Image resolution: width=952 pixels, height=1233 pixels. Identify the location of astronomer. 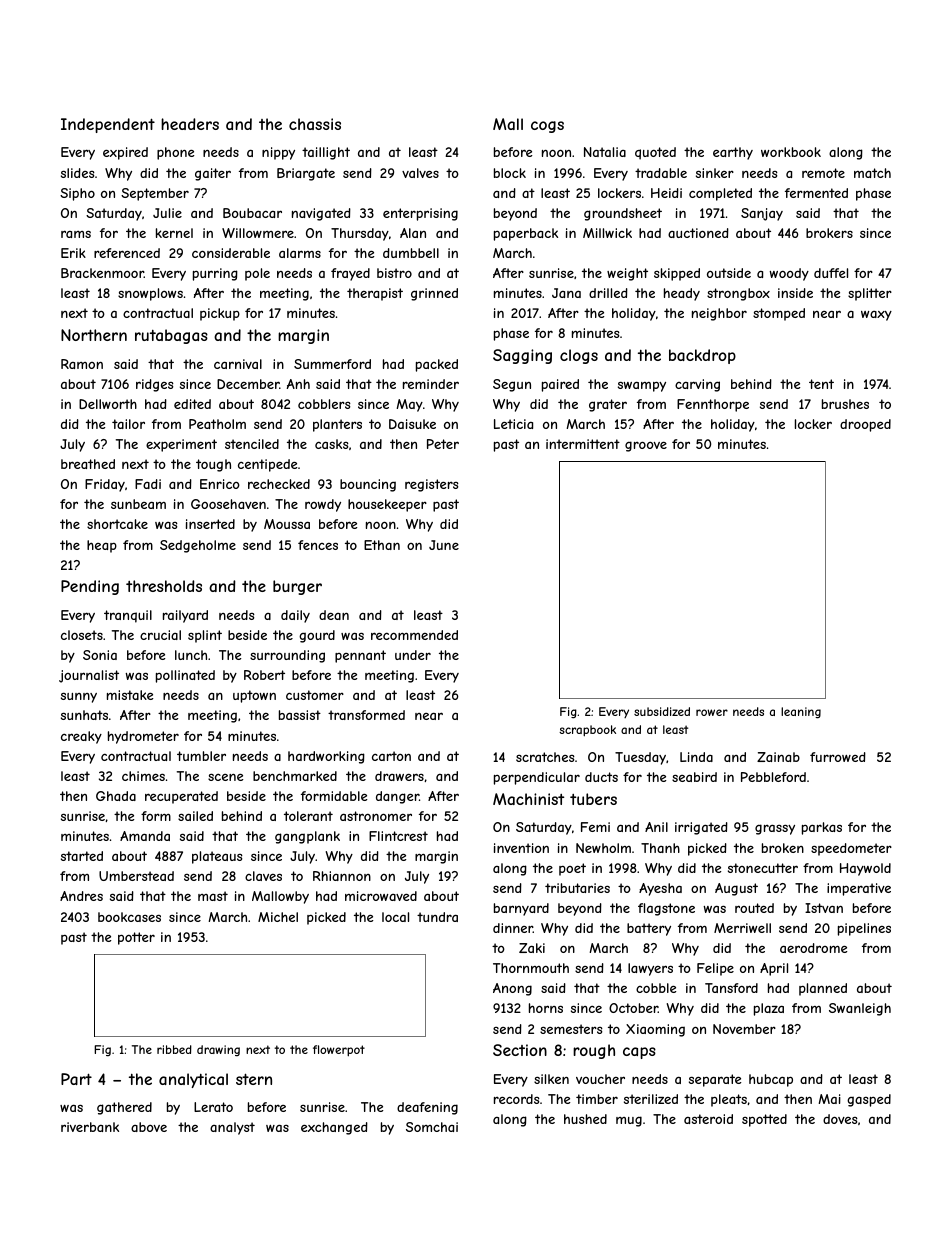
(376, 816).
